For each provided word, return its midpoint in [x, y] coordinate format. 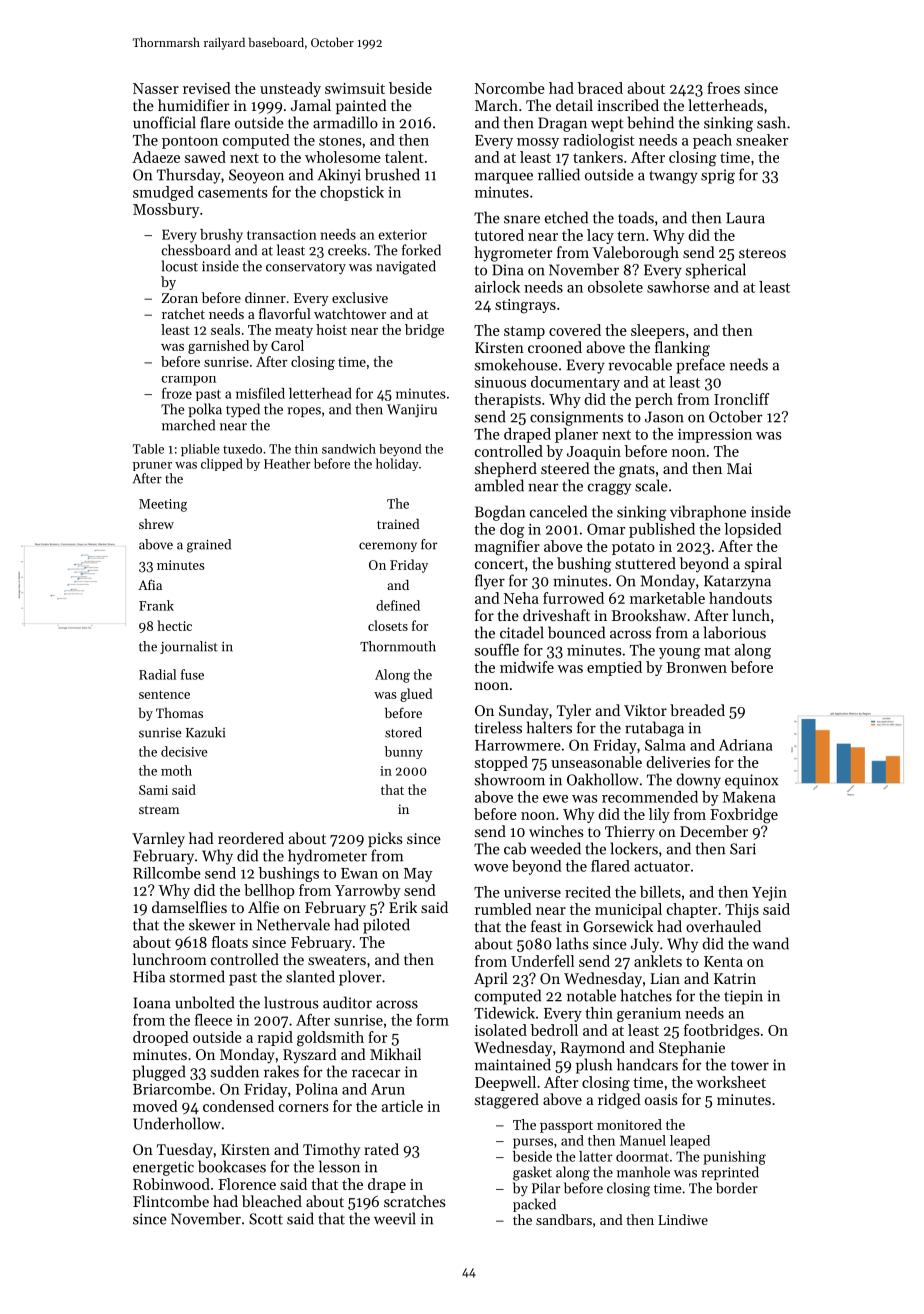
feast [546, 926]
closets [388, 625]
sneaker [762, 140]
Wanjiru [412, 411]
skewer [212, 924]
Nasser [156, 88]
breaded [697, 710]
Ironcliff [741, 399]
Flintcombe [171, 1201]
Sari [743, 849]
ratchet [183, 313]
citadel [522, 632]
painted [361, 106]
